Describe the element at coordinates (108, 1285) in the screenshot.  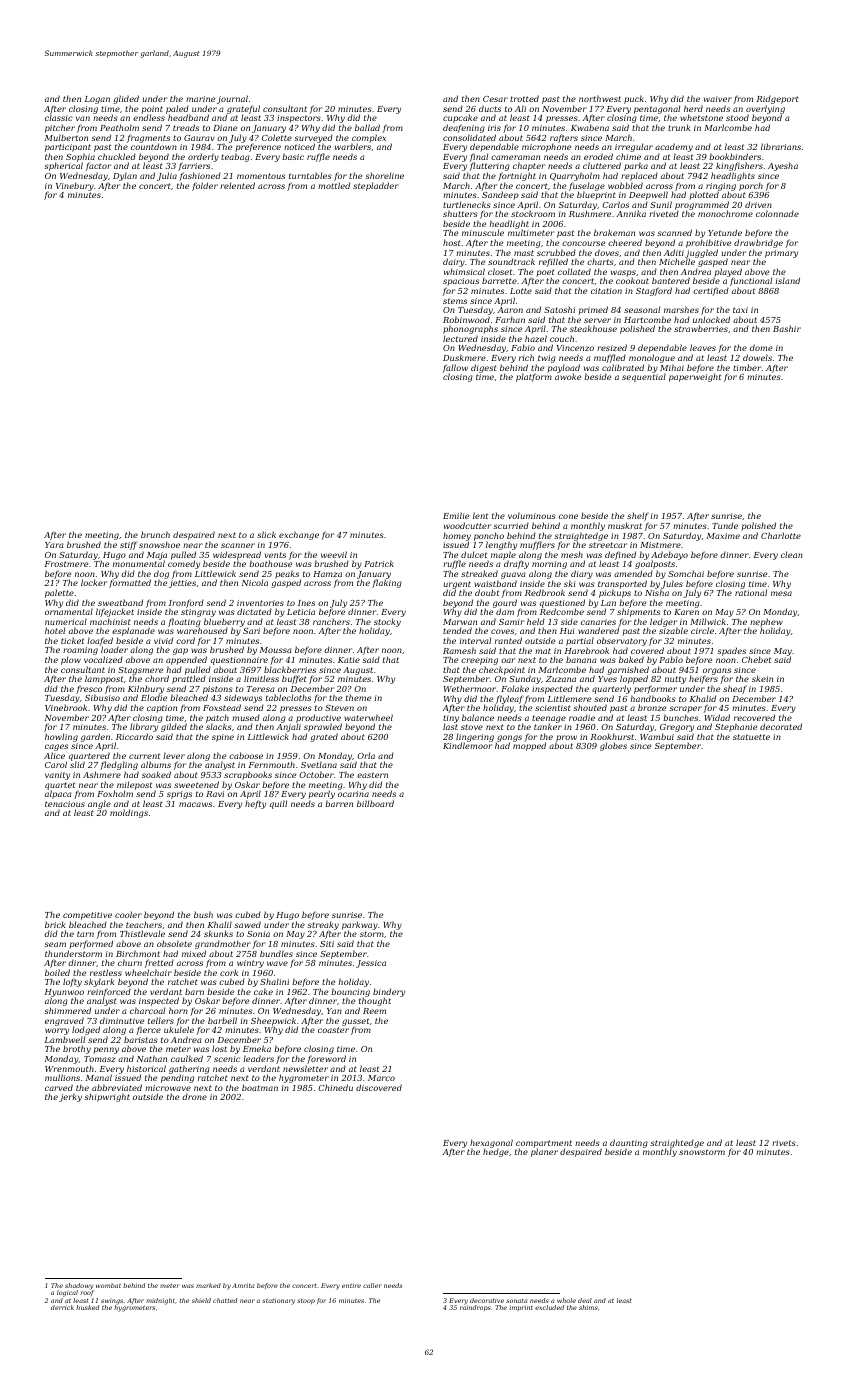
I see `wombat` at that location.
